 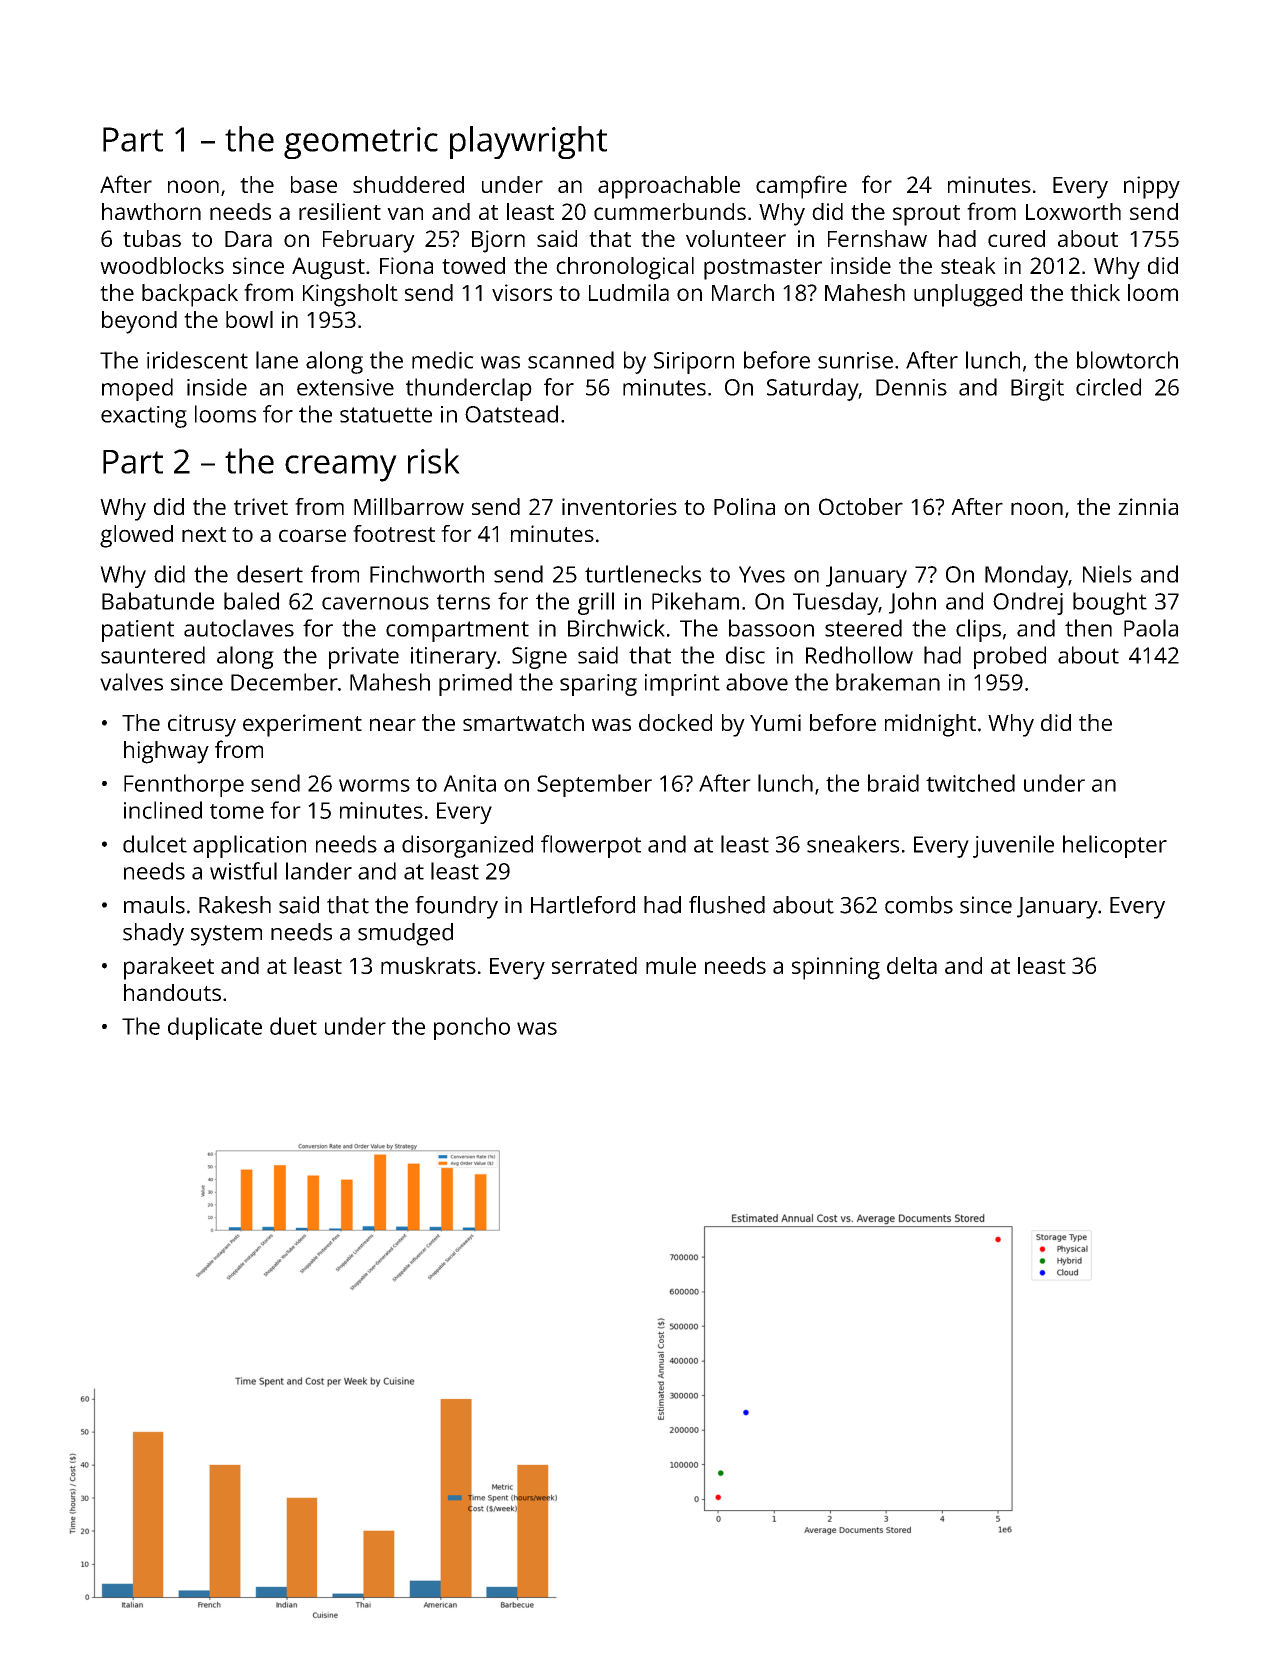 What do you see at coordinates (1115, 846) in the document?
I see `helicopter` at bounding box center [1115, 846].
